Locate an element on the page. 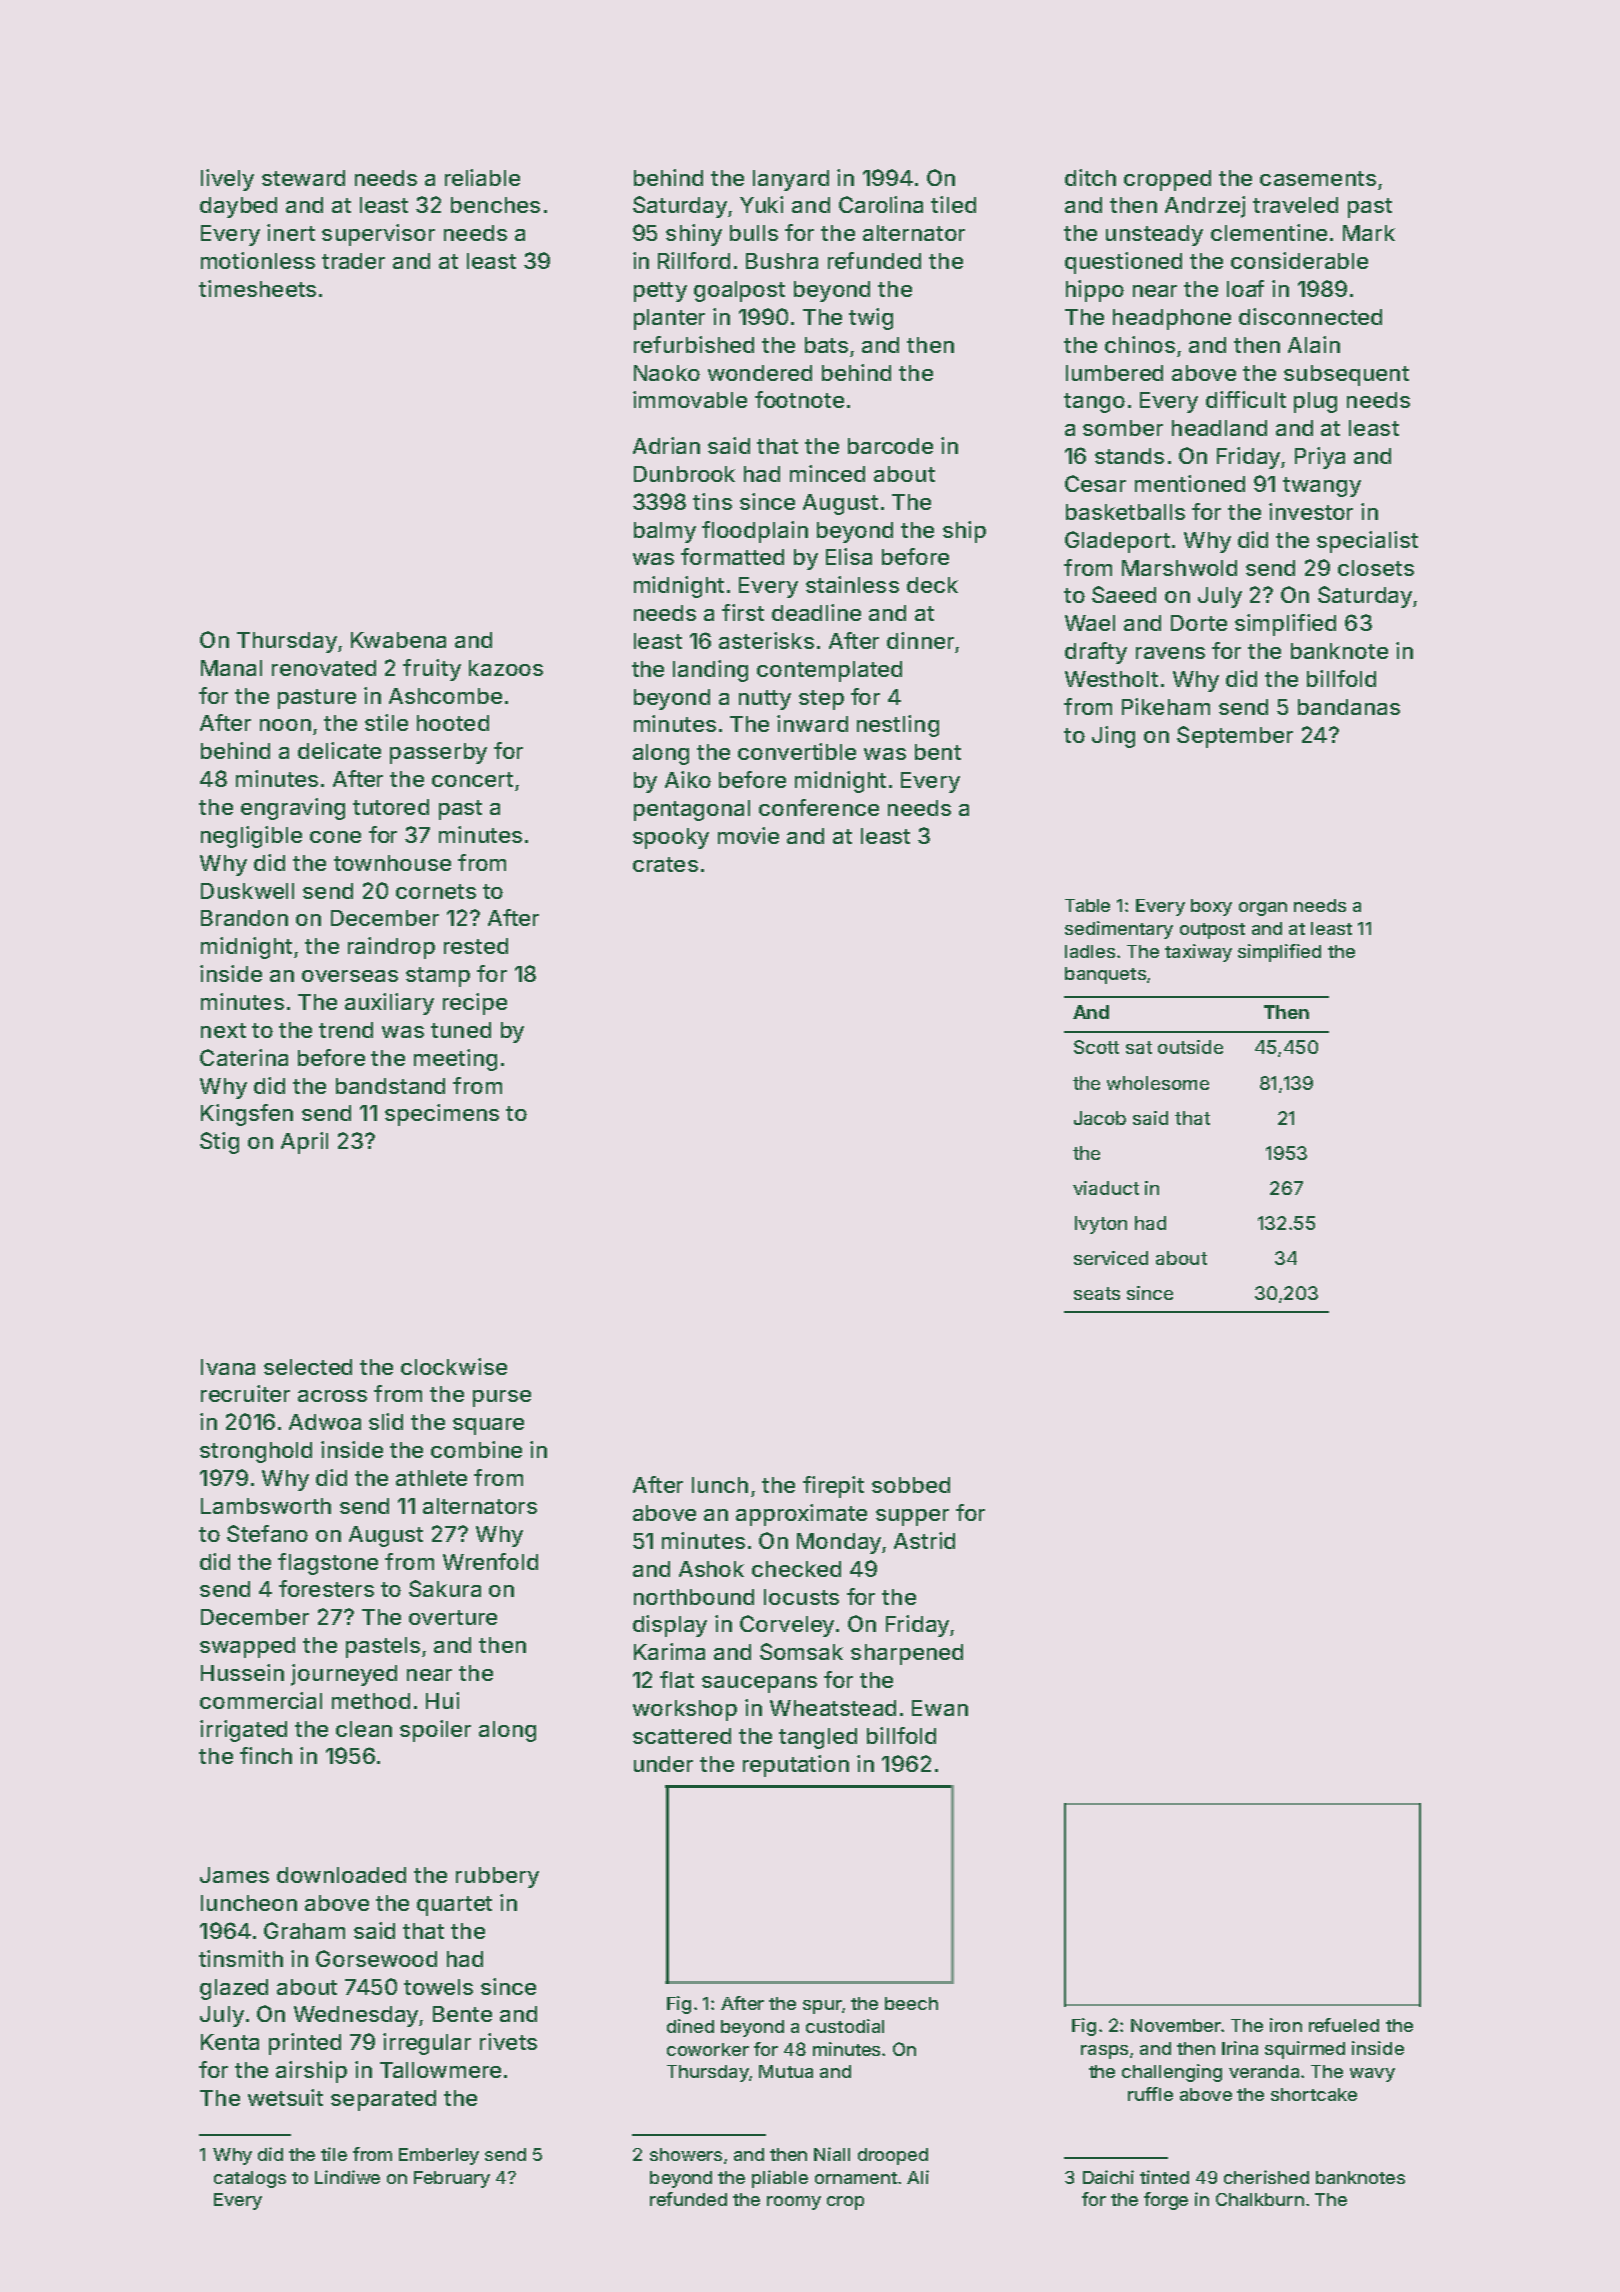 The width and height of the page is (1620, 2292). shiny is located at coordinates (694, 235).
